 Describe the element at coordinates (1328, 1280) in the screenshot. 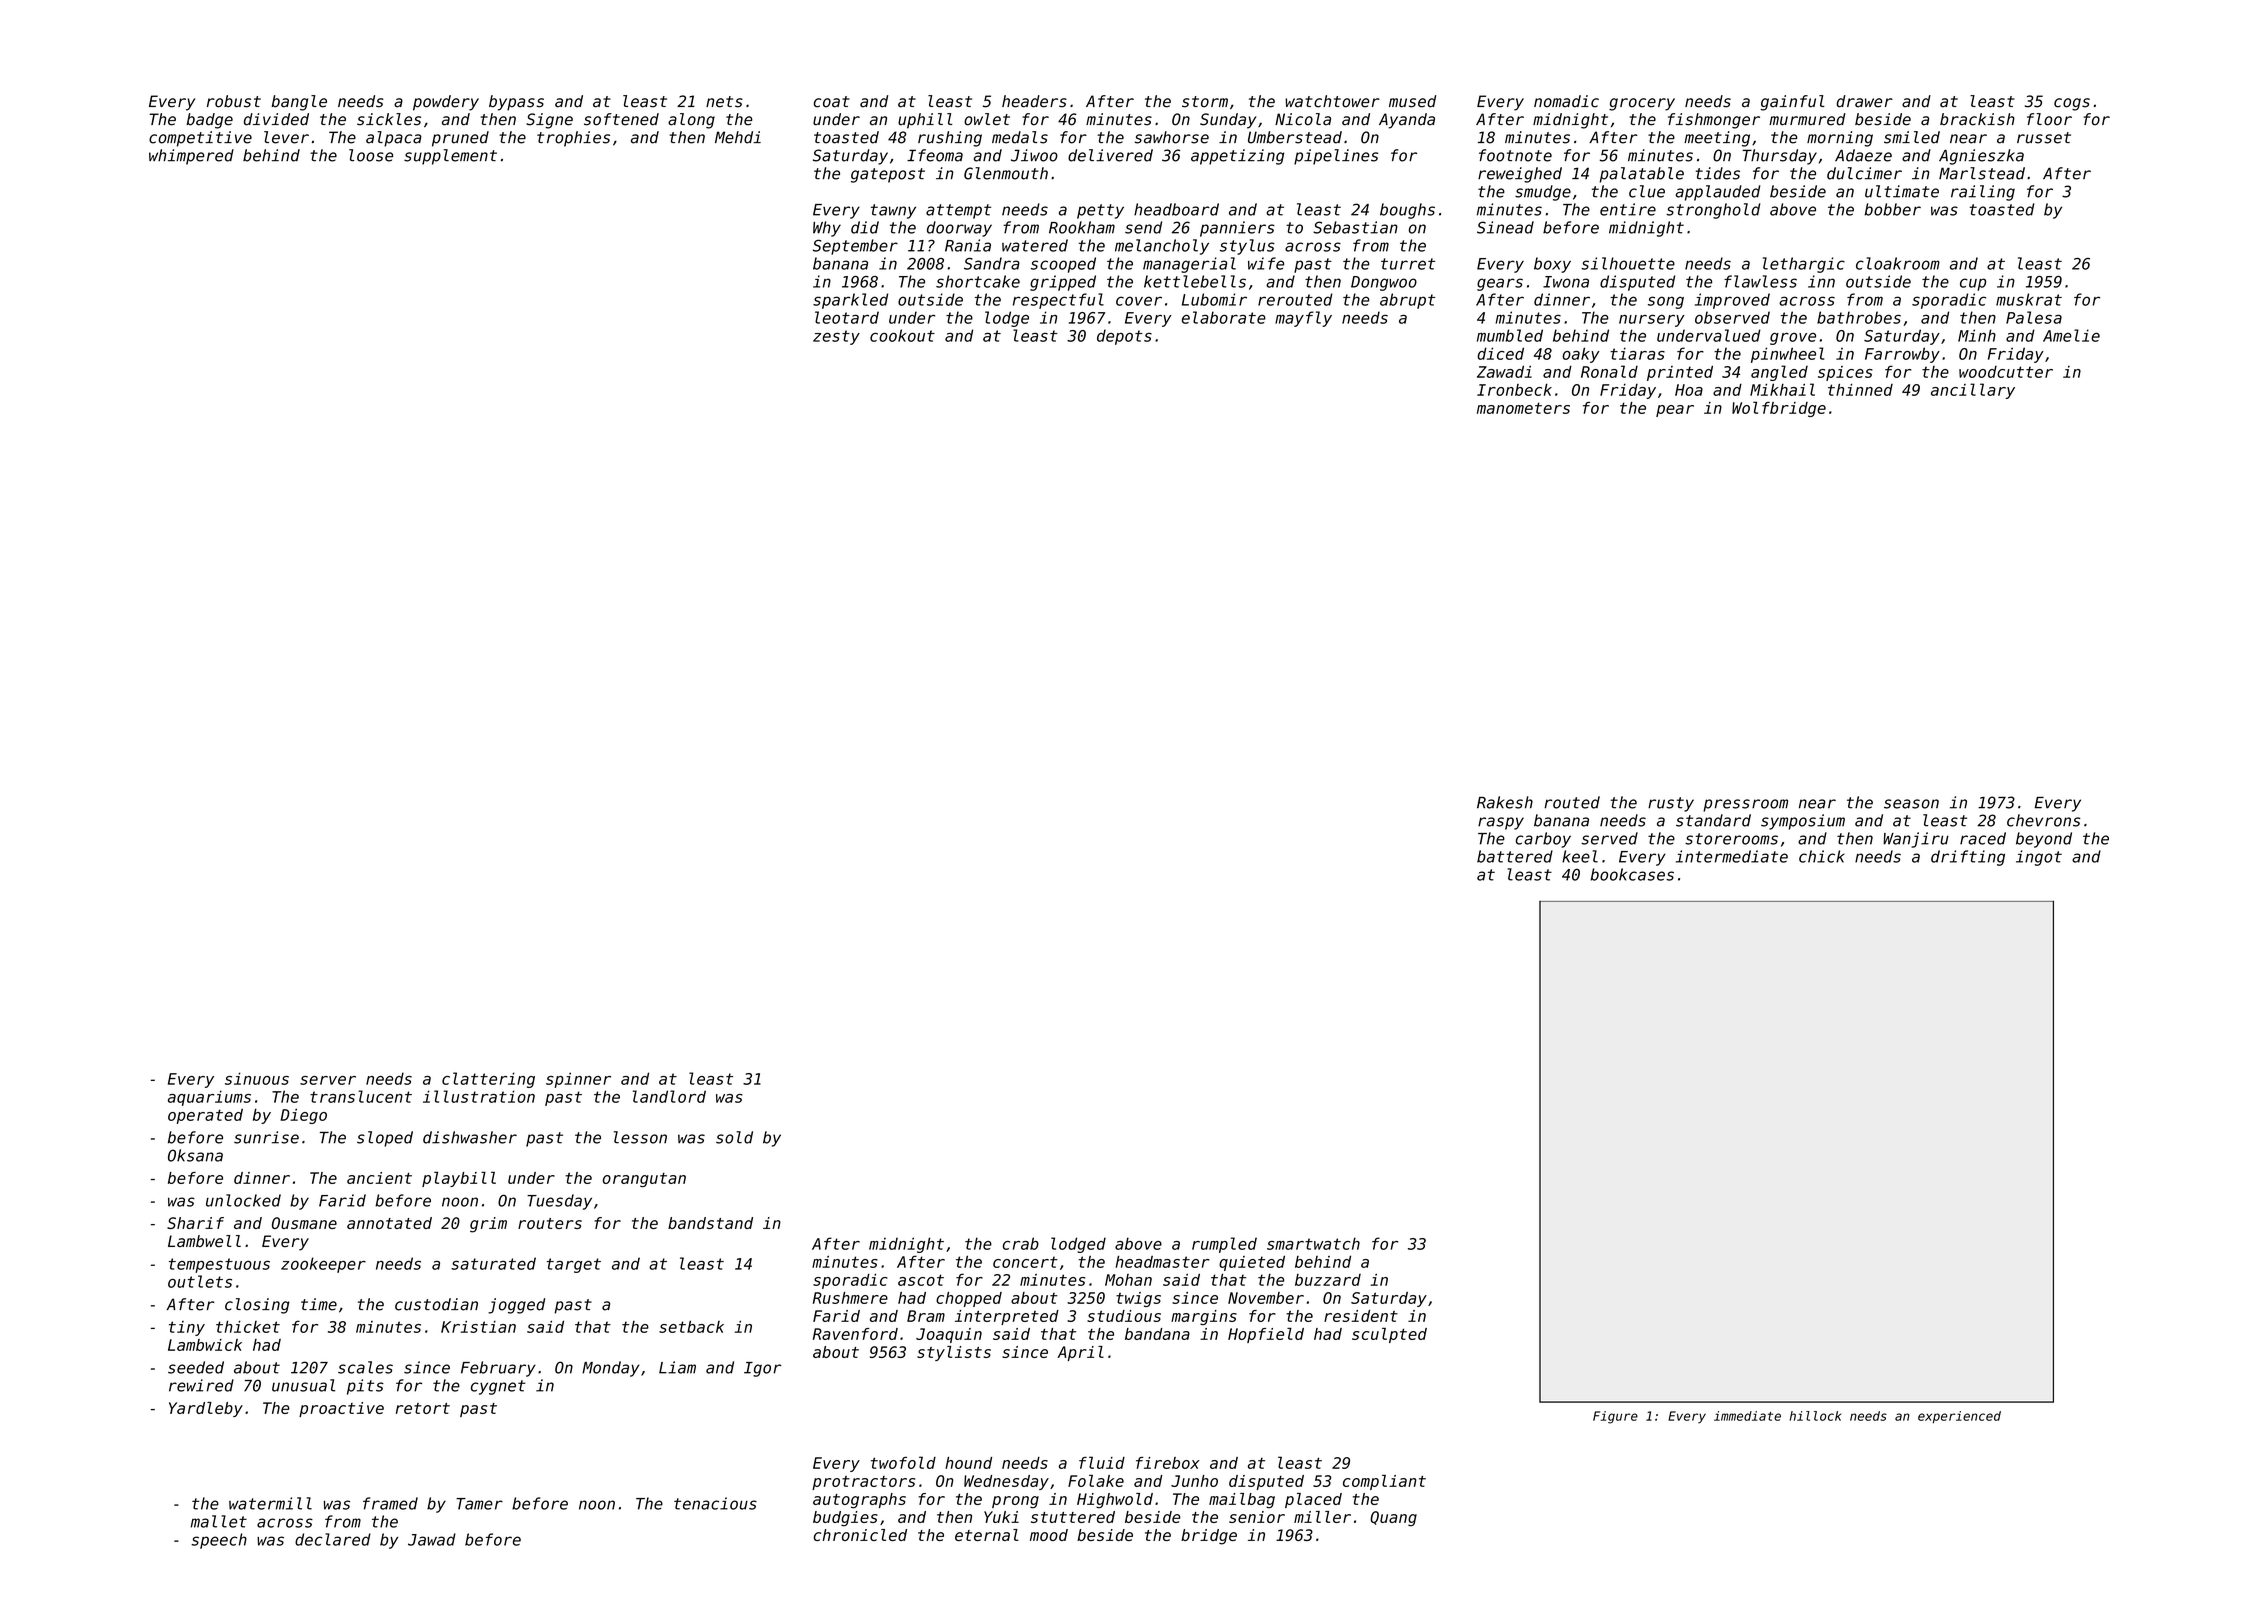

I see `buzzard` at that location.
